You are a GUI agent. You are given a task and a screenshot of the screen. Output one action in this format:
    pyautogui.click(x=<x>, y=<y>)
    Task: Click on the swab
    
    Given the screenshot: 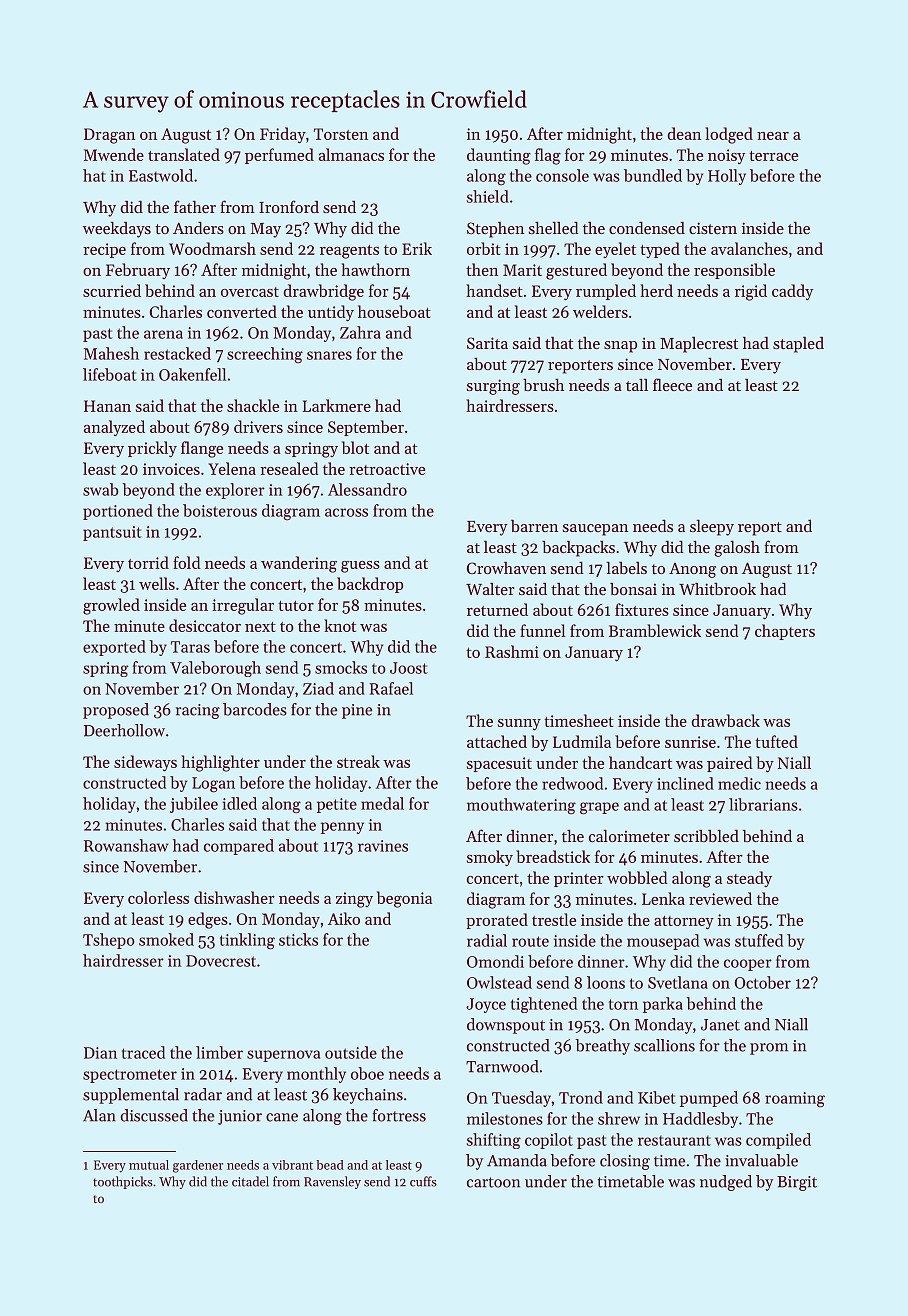 What is the action you would take?
    pyautogui.click(x=101, y=489)
